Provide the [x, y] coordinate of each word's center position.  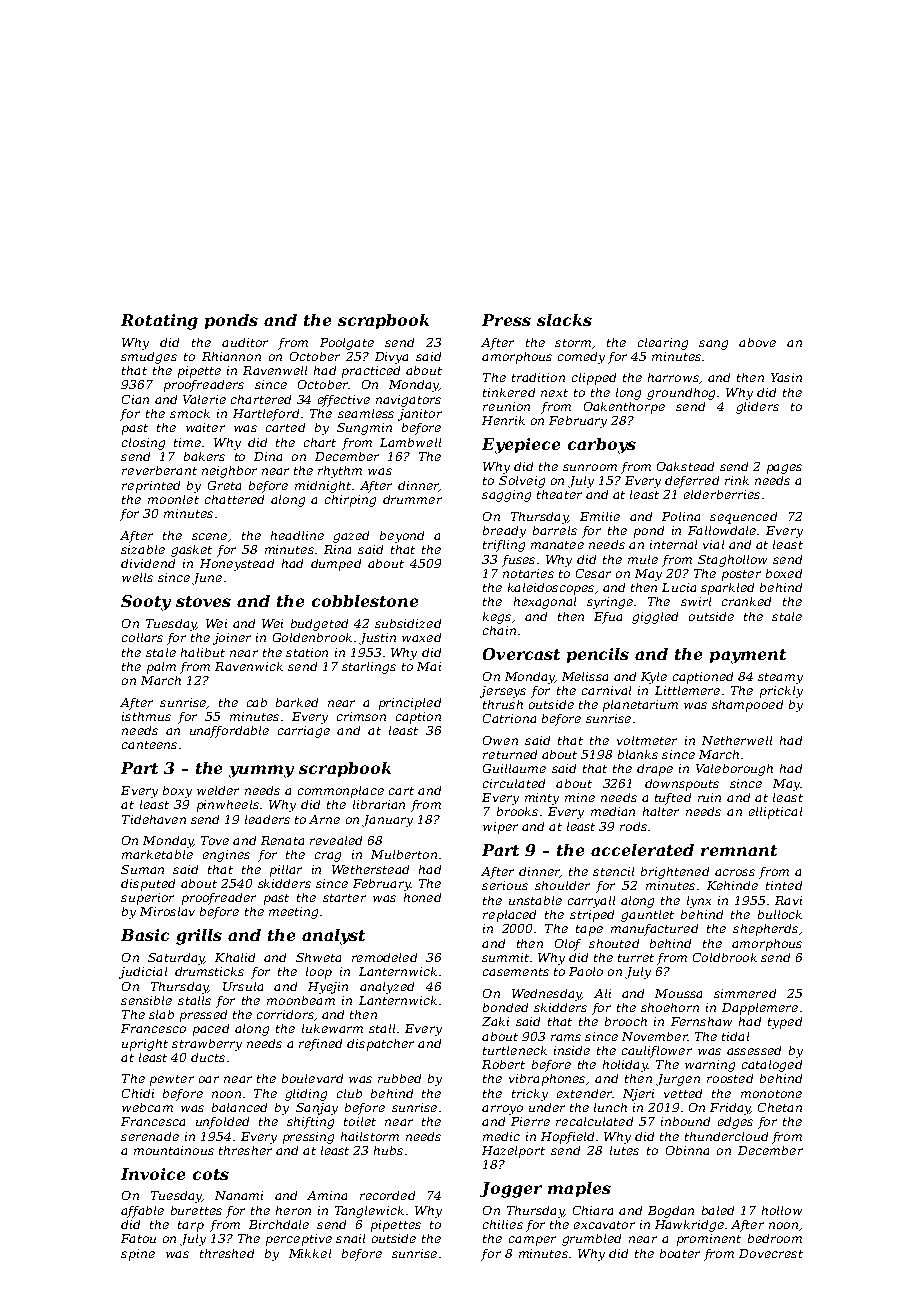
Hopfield [567, 1138]
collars [142, 637]
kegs [497, 618]
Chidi [138, 1093]
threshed [227, 1253]
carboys [602, 446]
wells [137, 577]
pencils [598, 655]
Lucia [679, 587]
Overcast [521, 654]
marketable [157, 854]
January [387, 821]
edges [735, 1123]
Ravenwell [275, 370]
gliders [757, 408]
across [735, 872]
